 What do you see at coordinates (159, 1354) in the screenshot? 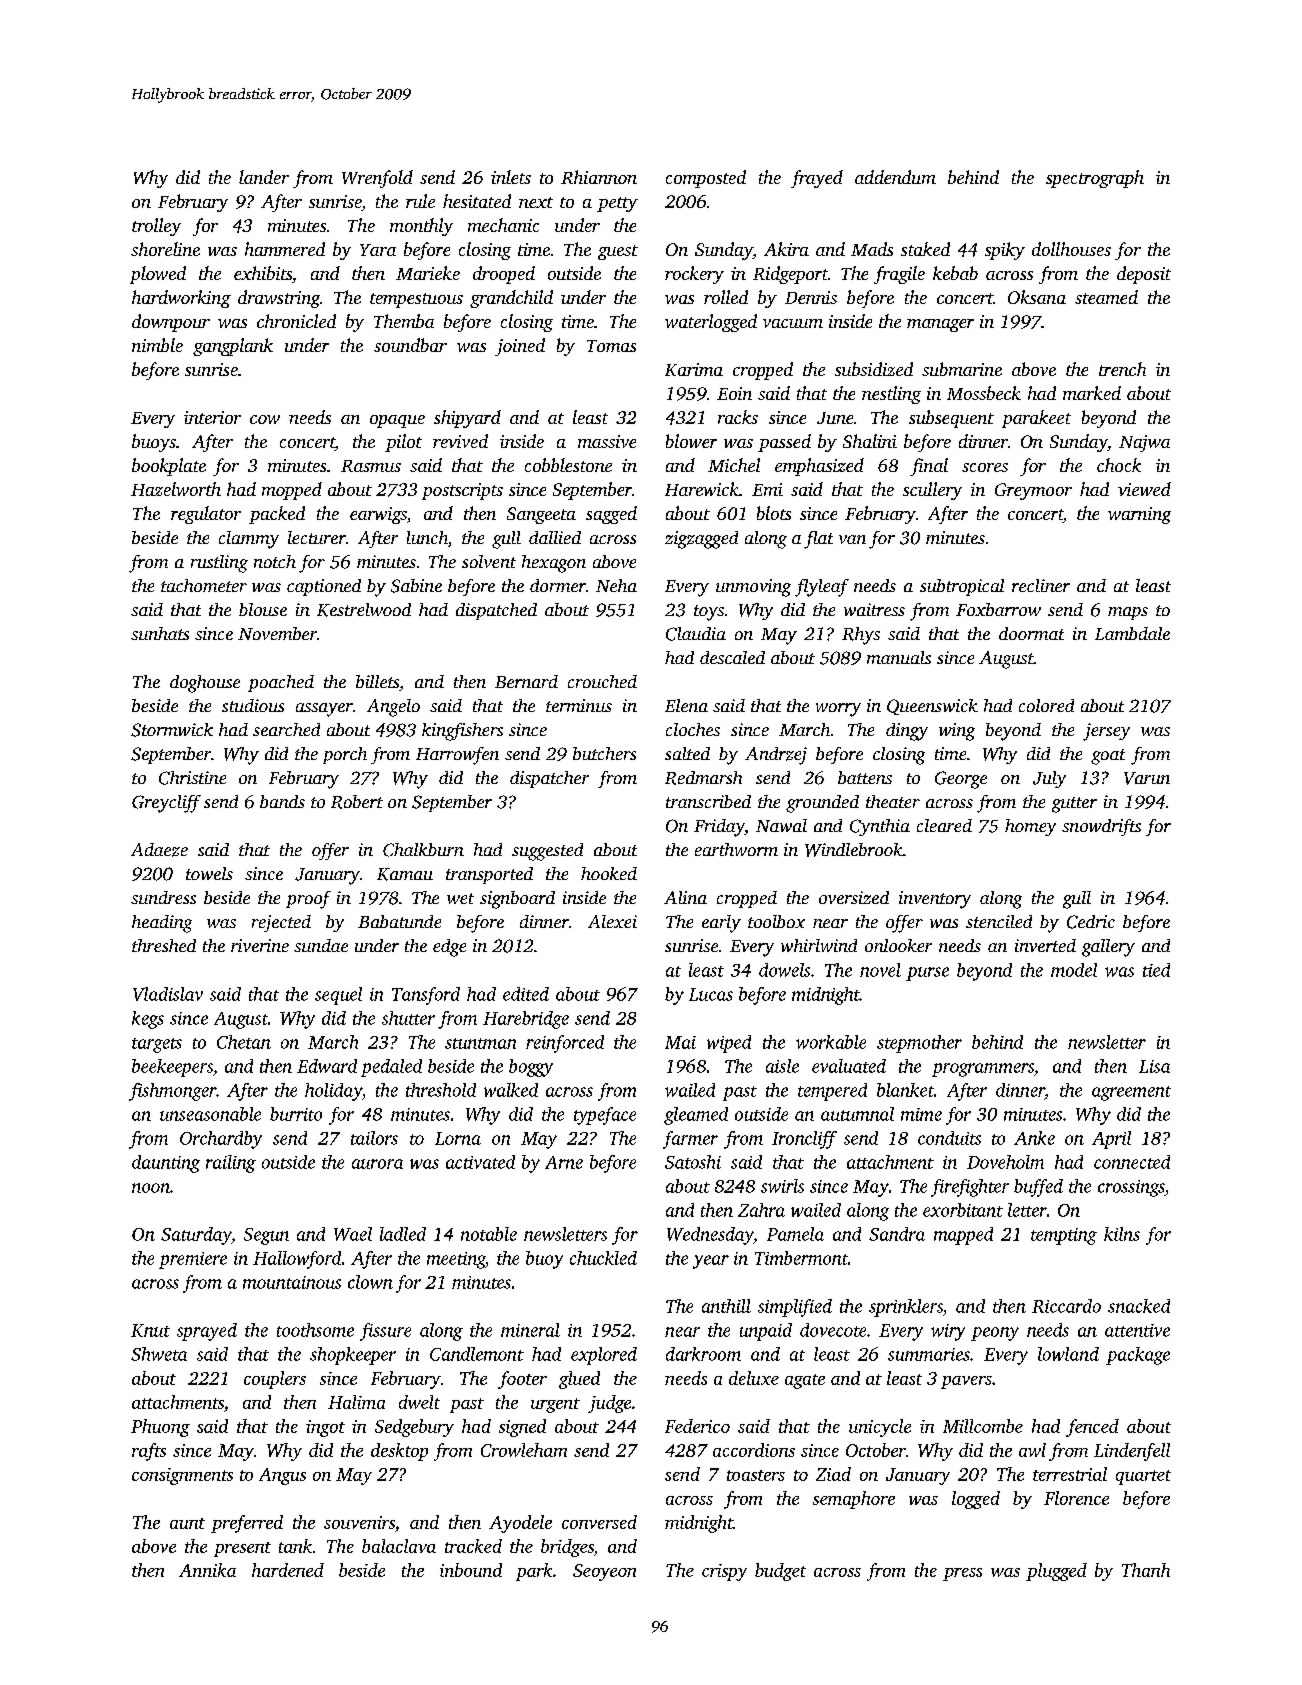
I see `Shweta` at bounding box center [159, 1354].
